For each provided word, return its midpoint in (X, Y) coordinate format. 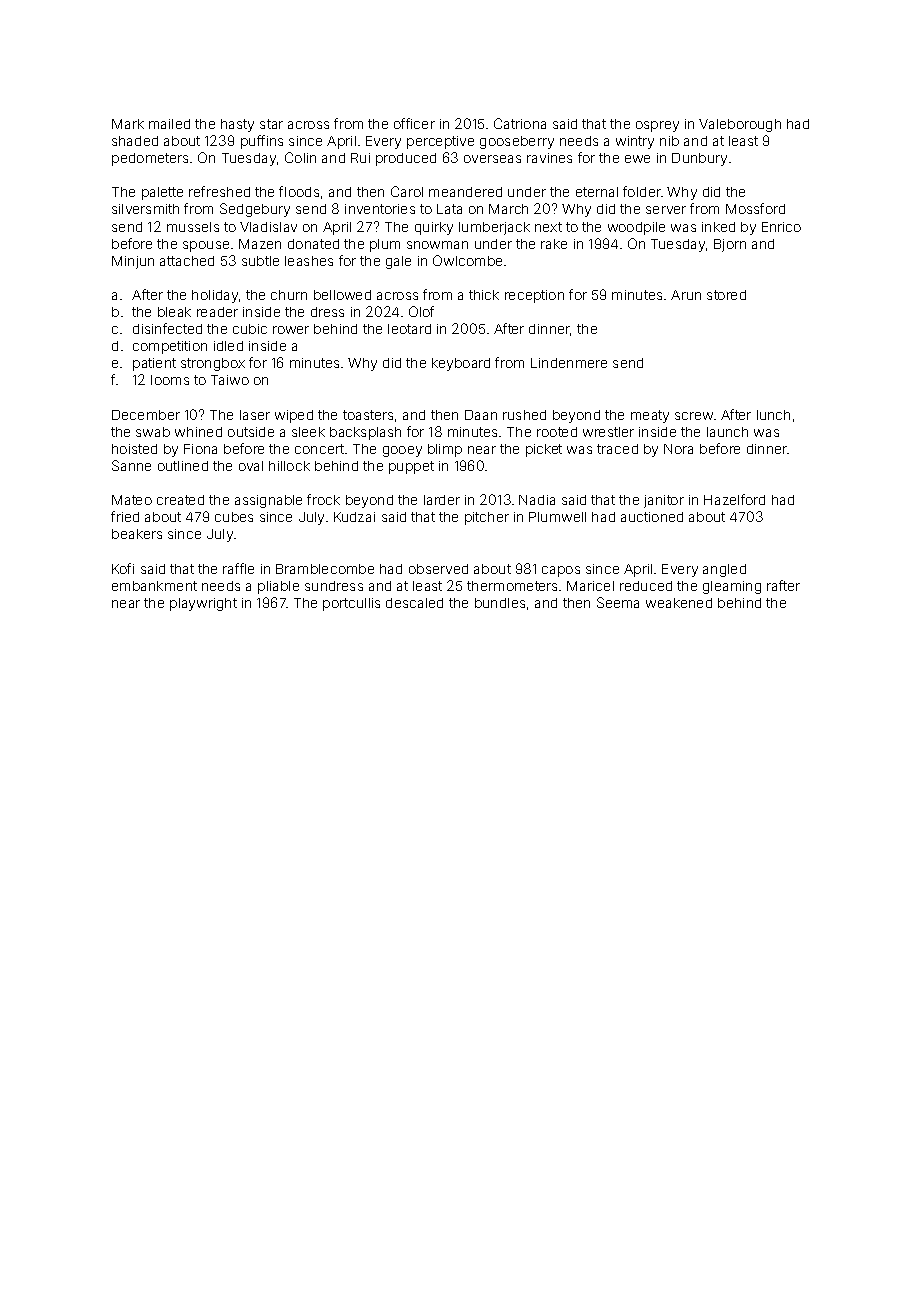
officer (414, 123)
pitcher (487, 518)
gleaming (732, 587)
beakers (137, 534)
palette (162, 193)
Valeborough (740, 125)
